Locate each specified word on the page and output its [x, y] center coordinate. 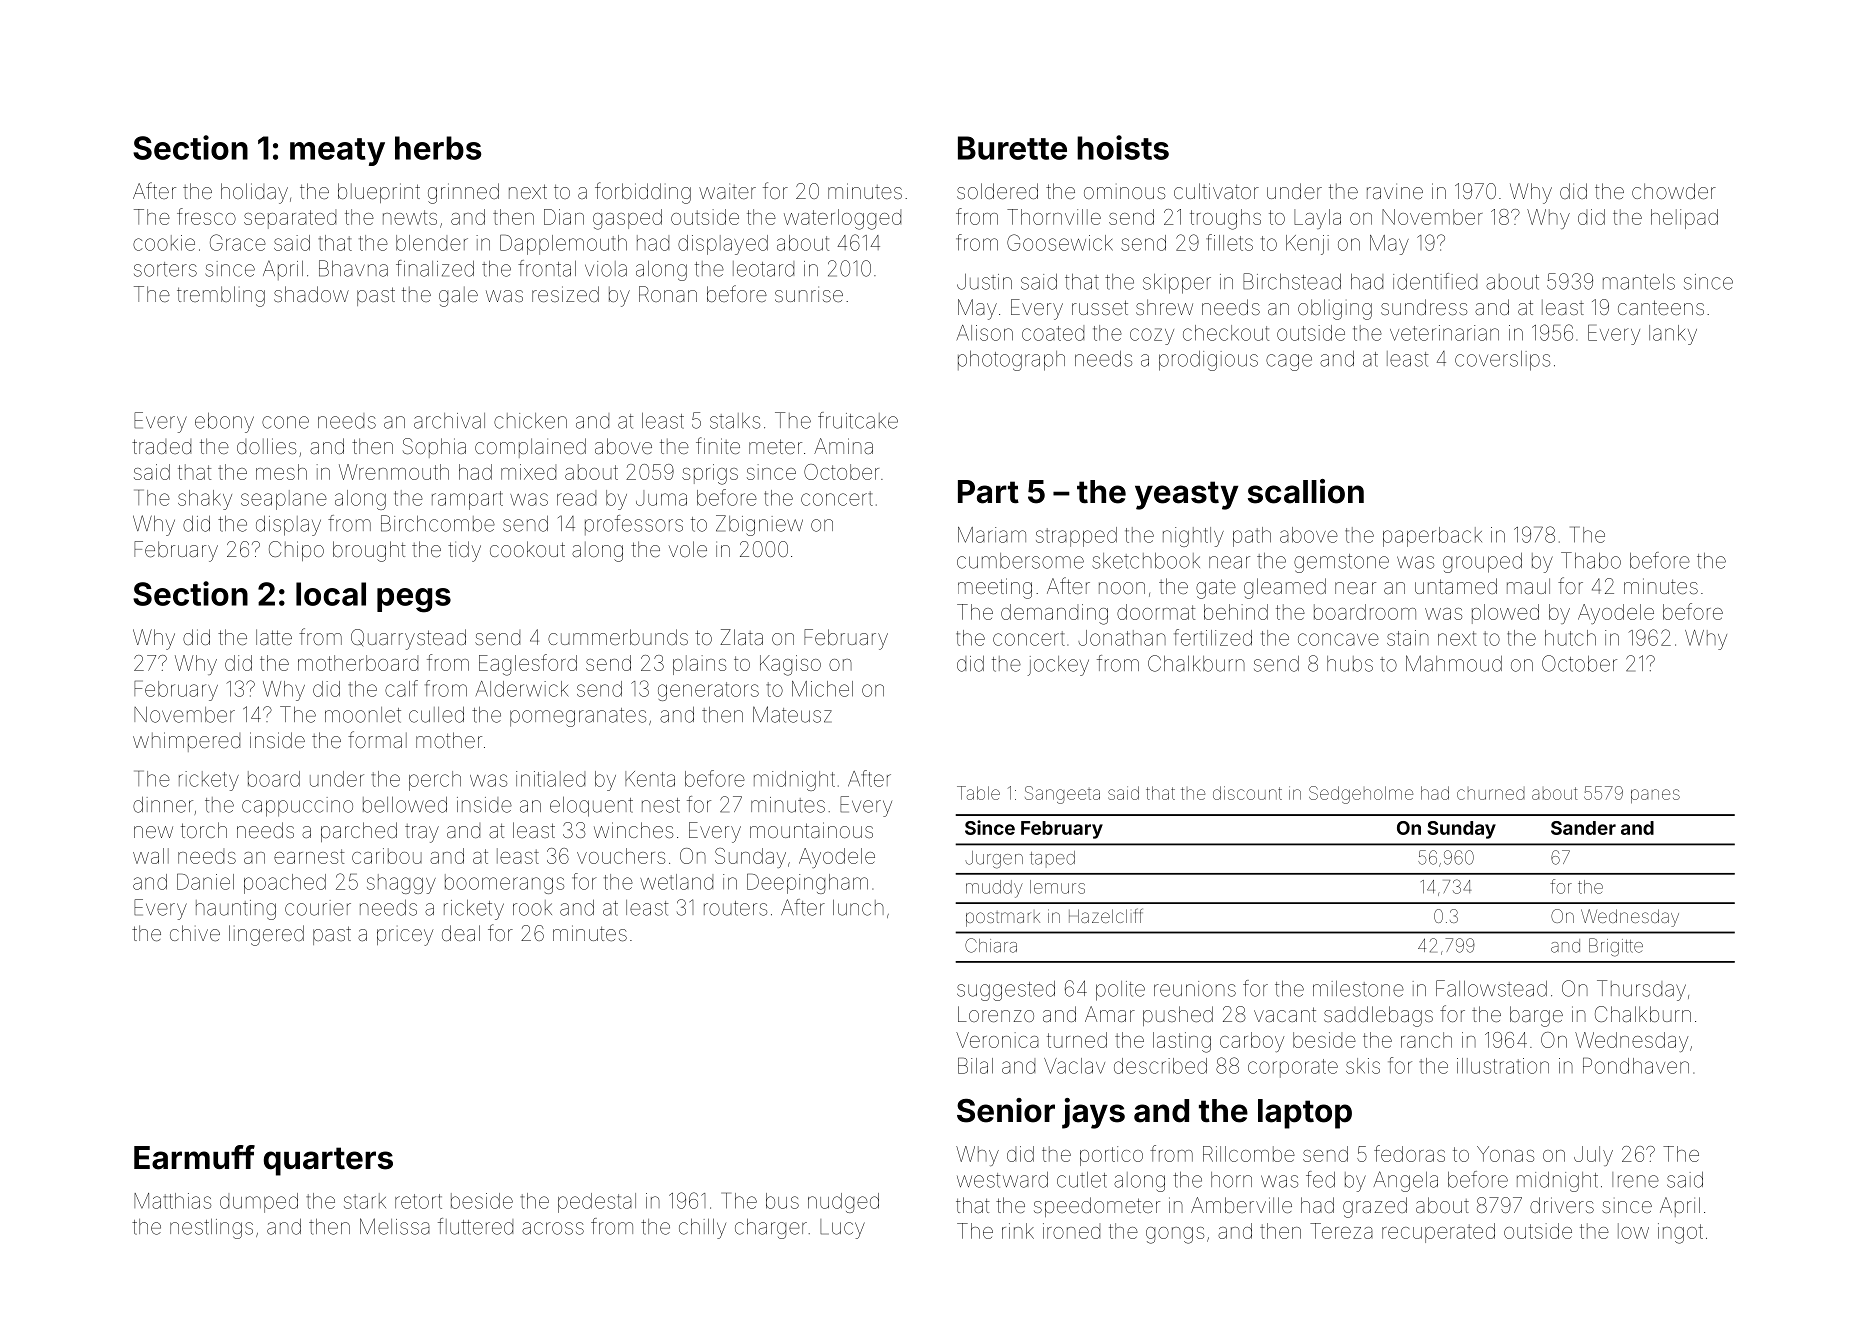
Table [978, 793]
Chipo [296, 551]
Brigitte [1616, 947]
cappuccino [297, 807]
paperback [1432, 537]
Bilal [975, 1066]
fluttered [475, 1226]
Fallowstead [1491, 988]
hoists [1123, 147]
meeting [995, 588]
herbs [438, 148]
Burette [1012, 148]
